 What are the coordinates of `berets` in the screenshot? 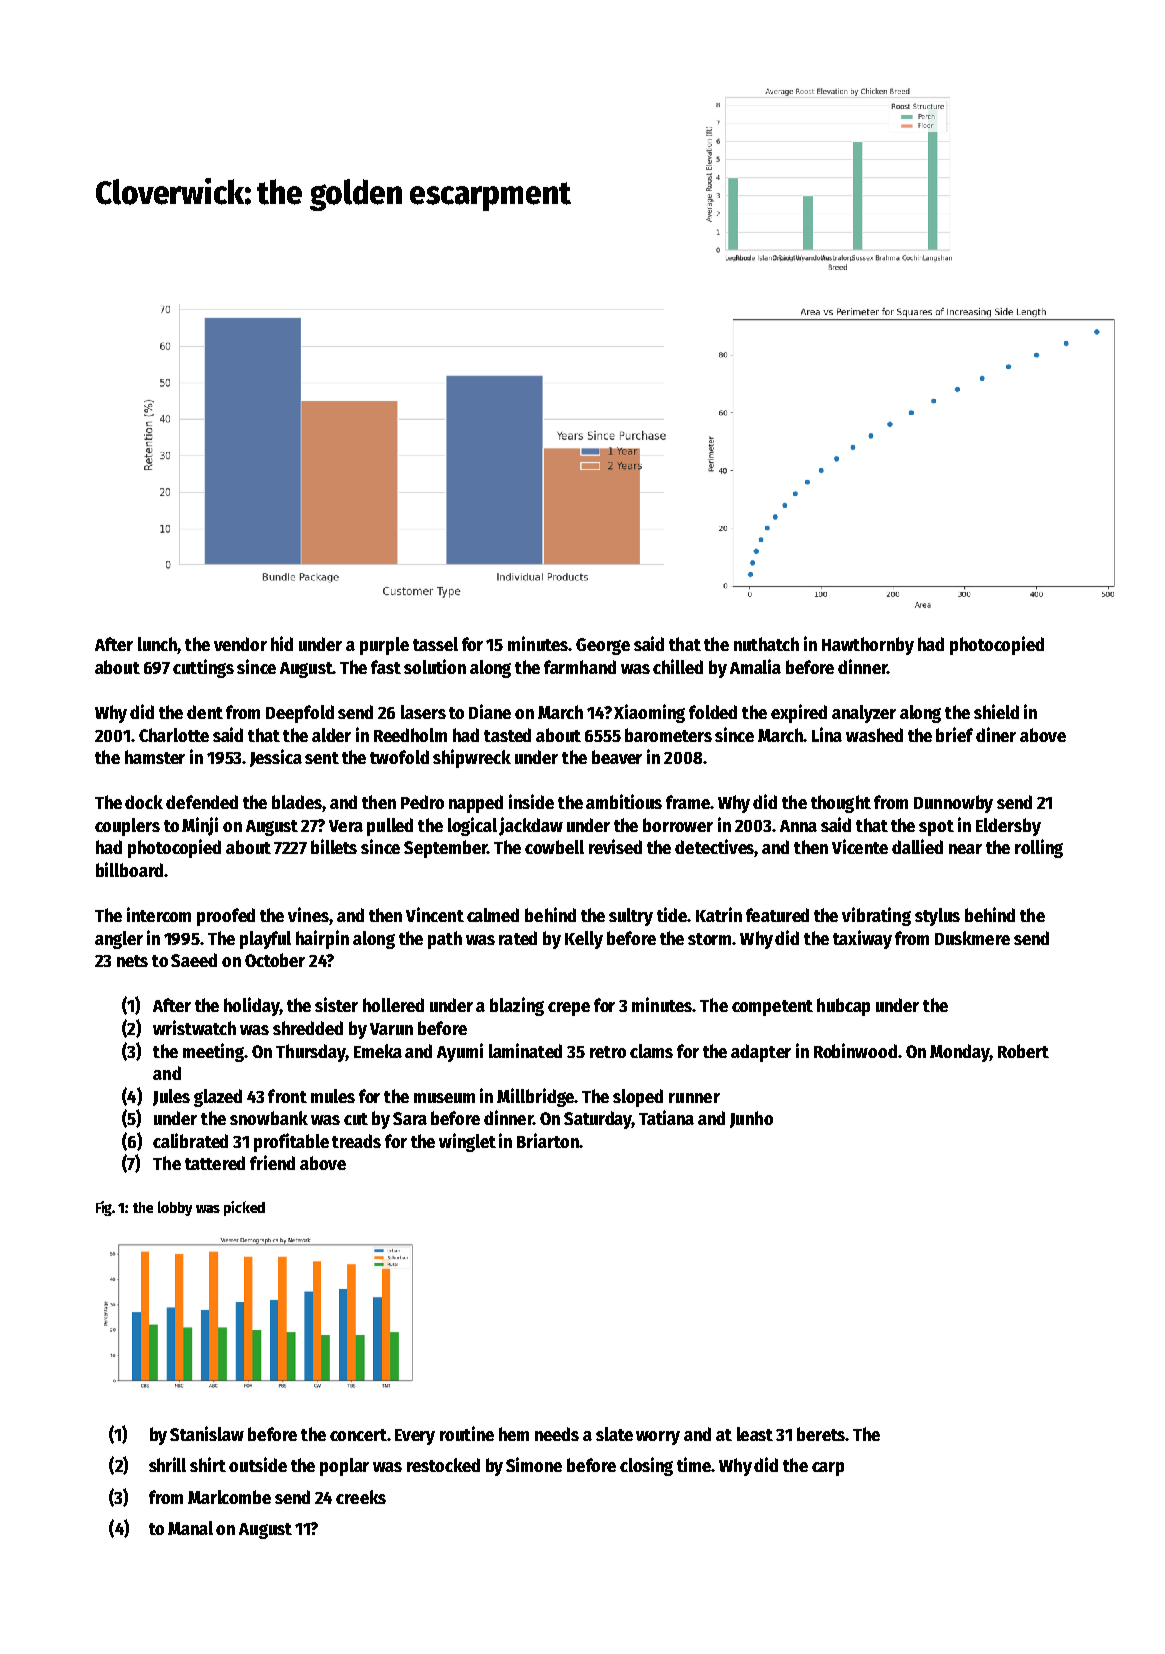 It's located at (821, 1434).
